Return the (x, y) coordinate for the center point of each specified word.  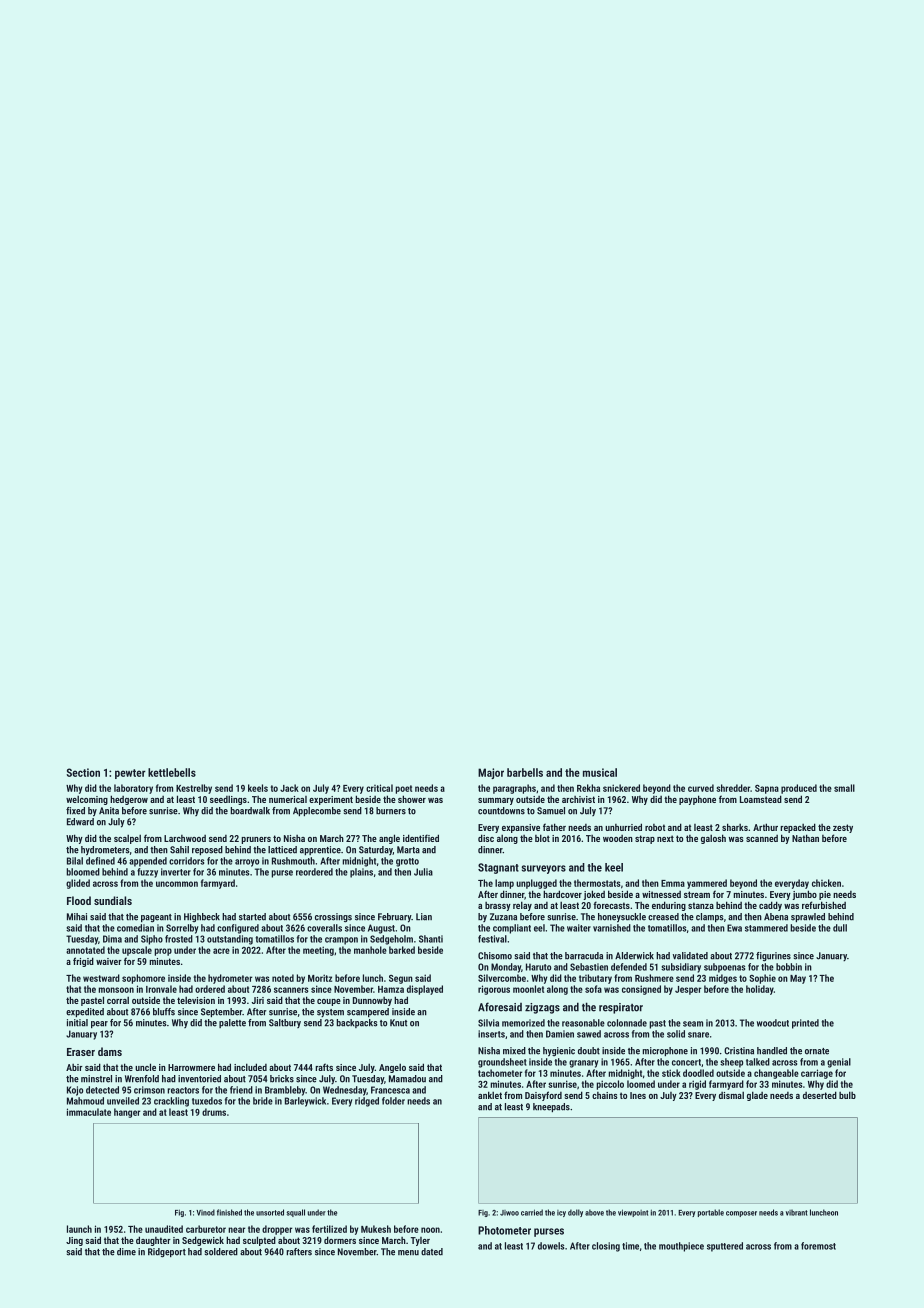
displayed (425, 990)
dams (110, 1051)
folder (393, 1101)
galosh (713, 839)
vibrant (797, 1212)
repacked (798, 828)
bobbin (789, 967)
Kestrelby (194, 789)
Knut (398, 1023)
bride (263, 1101)
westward (101, 978)
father (554, 827)
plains (361, 873)
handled (772, 1051)
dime (126, 1252)
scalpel (127, 839)
